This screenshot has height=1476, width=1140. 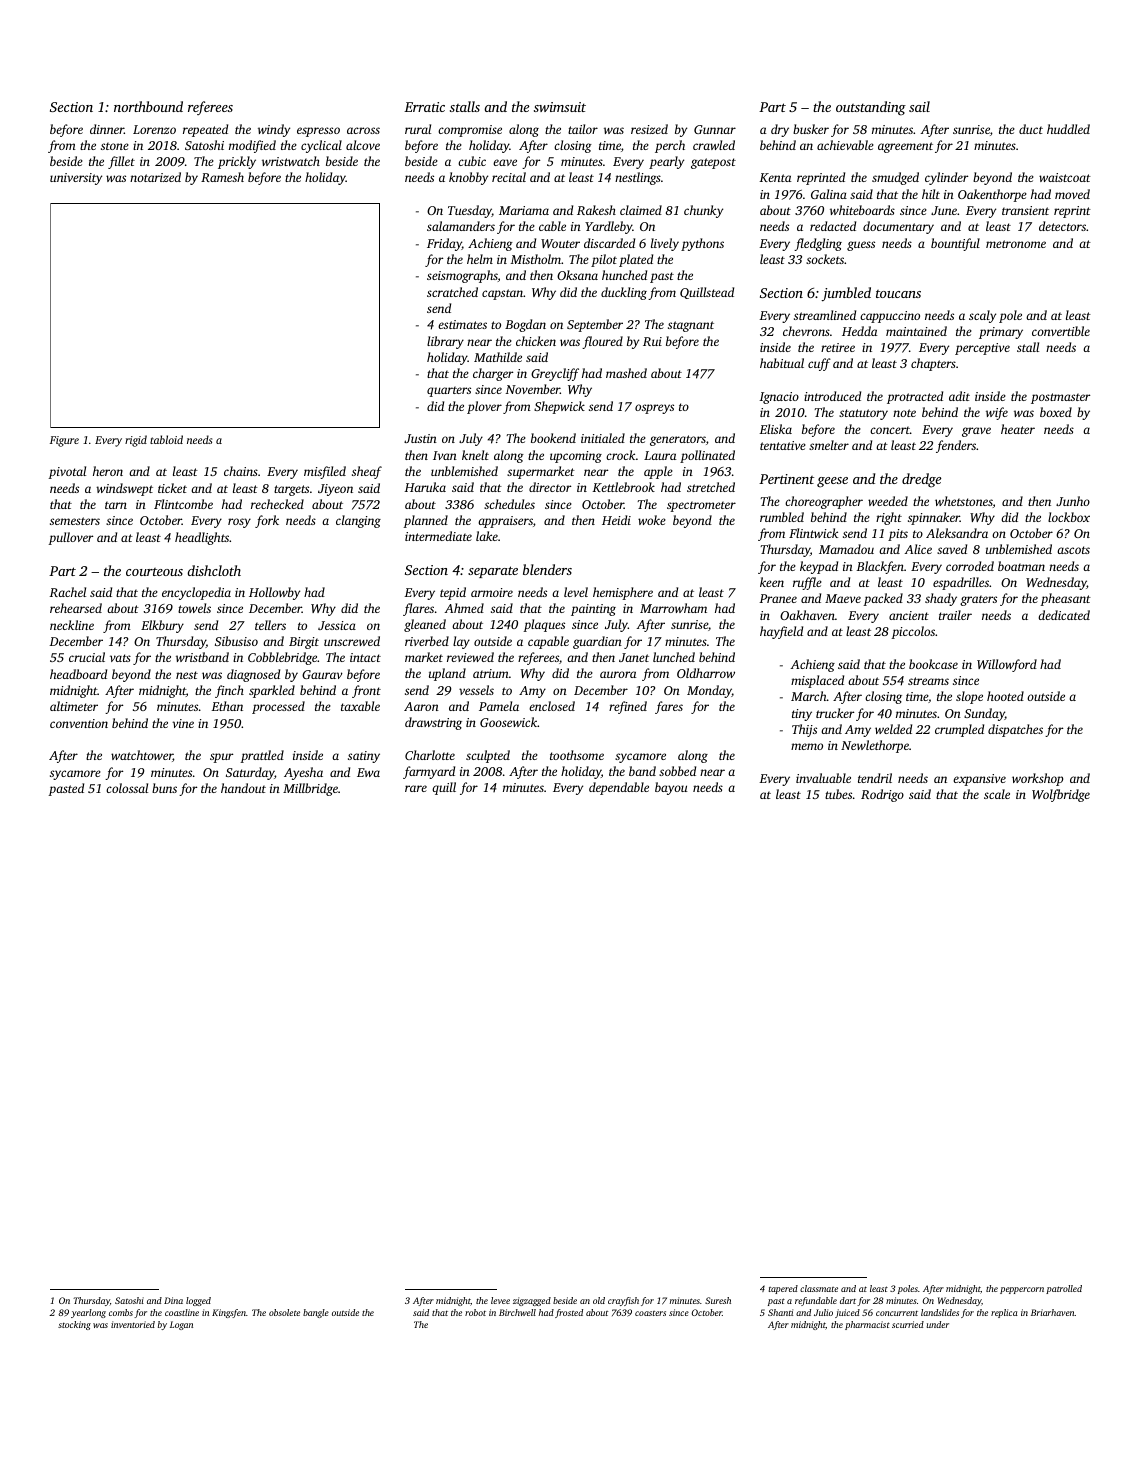 I want to click on sail, so click(x=919, y=106).
